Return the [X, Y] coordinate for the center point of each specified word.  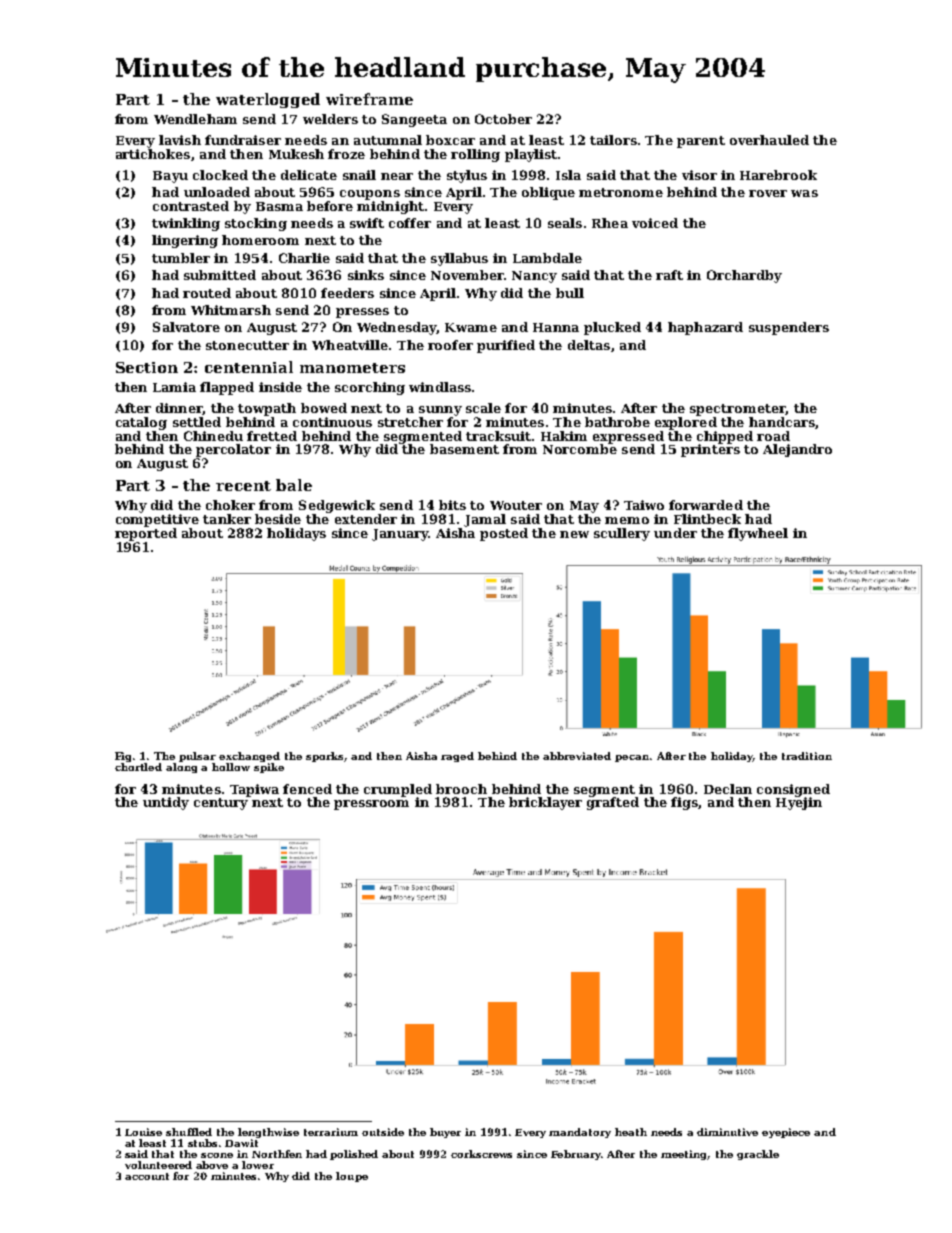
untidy [166, 803]
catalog [141, 423]
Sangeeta [414, 120]
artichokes [153, 154]
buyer [445, 1133]
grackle [758, 1155]
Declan [728, 789]
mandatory [580, 1133]
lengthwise [268, 1133]
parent [701, 142]
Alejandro [797, 450]
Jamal [485, 520]
